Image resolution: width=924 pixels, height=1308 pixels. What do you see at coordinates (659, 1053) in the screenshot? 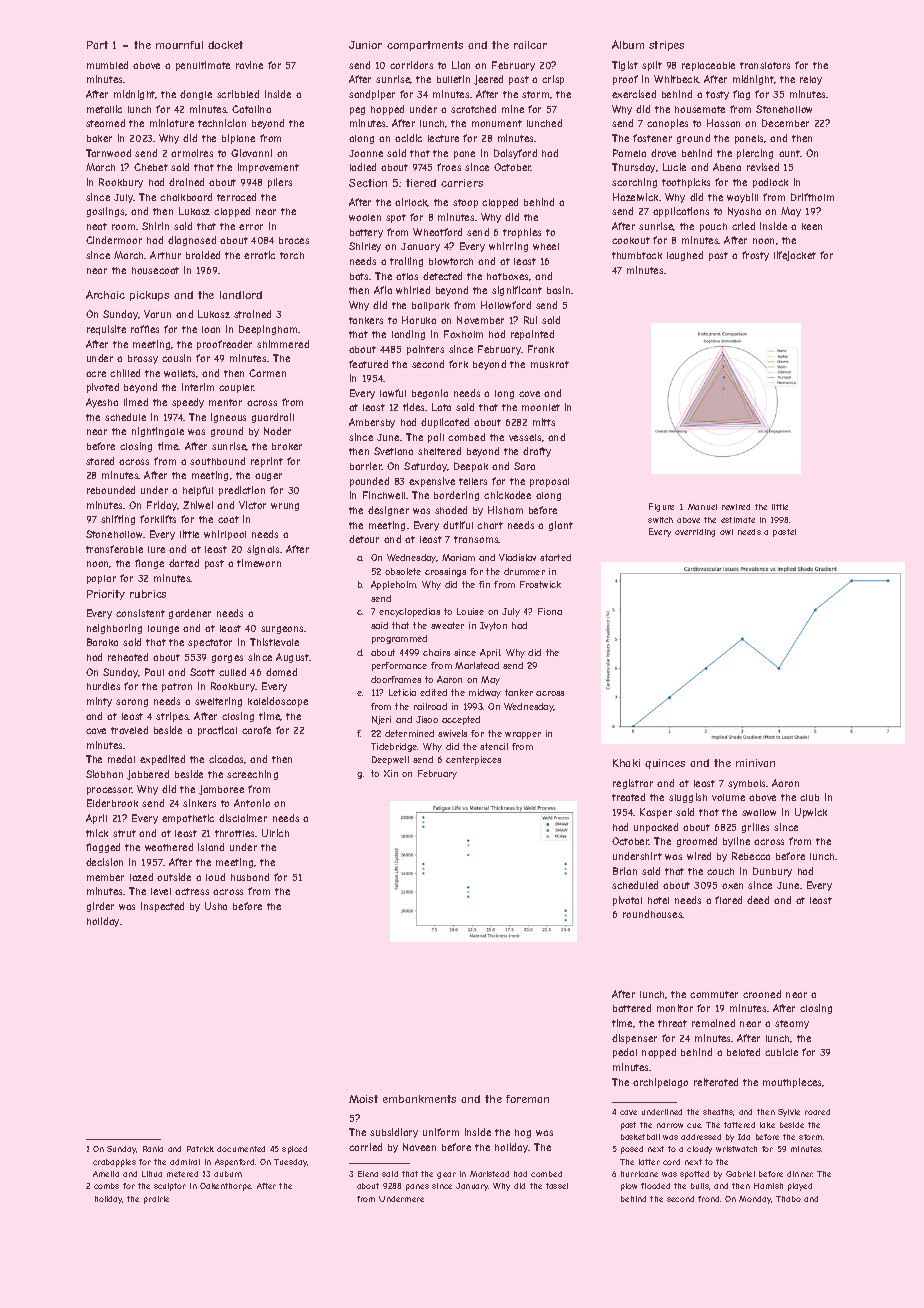
I see `napped` at bounding box center [659, 1053].
